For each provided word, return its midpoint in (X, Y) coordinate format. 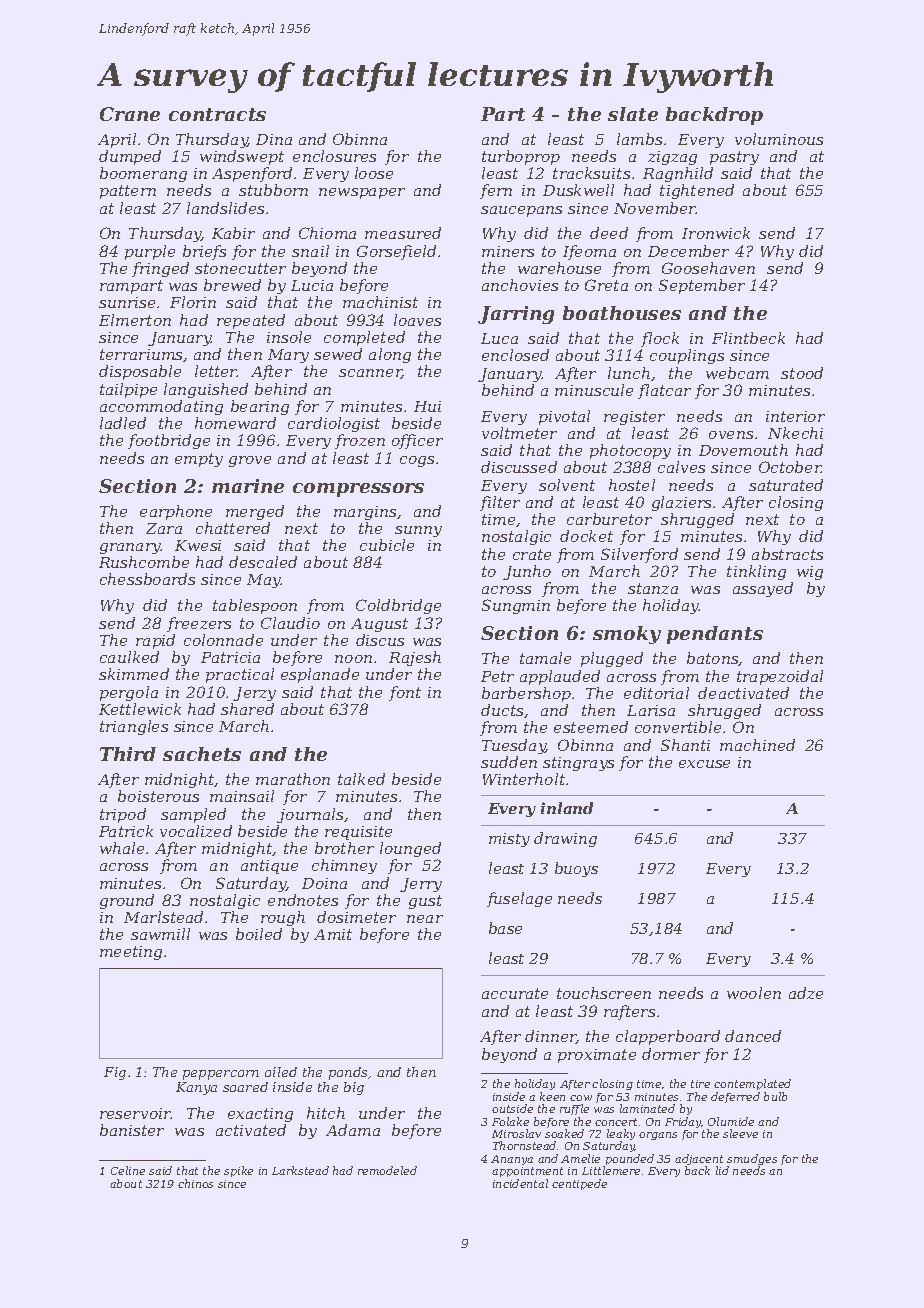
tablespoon (255, 606)
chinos (195, 1183)
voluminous (779, 139)
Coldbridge (398, 606)
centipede (579, 1184)
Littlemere (611, 1170)
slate (633, 114)
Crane (130, 114)
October (790, 467)
